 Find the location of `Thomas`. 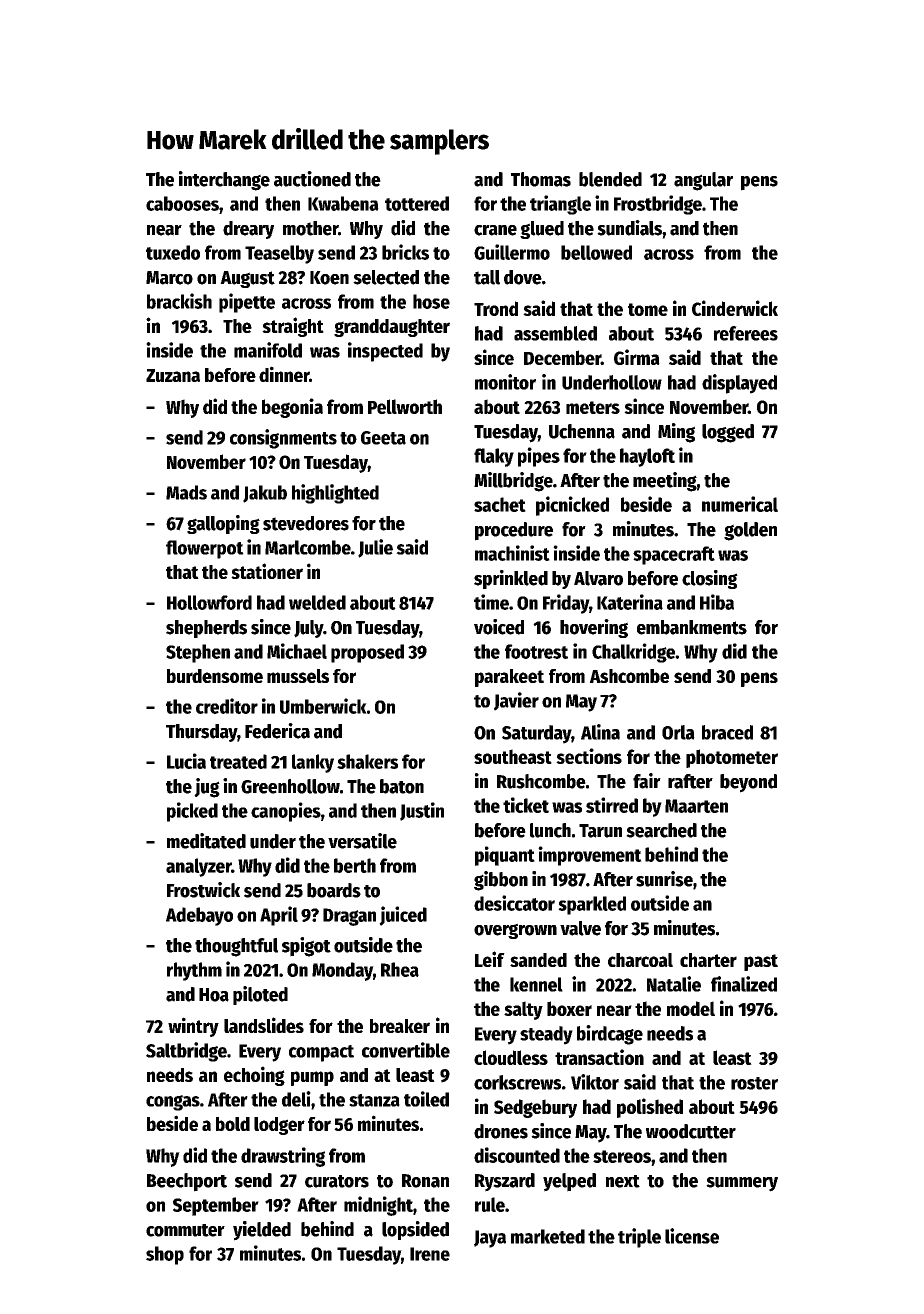

Thomas is located at coordinates (541, 179).
